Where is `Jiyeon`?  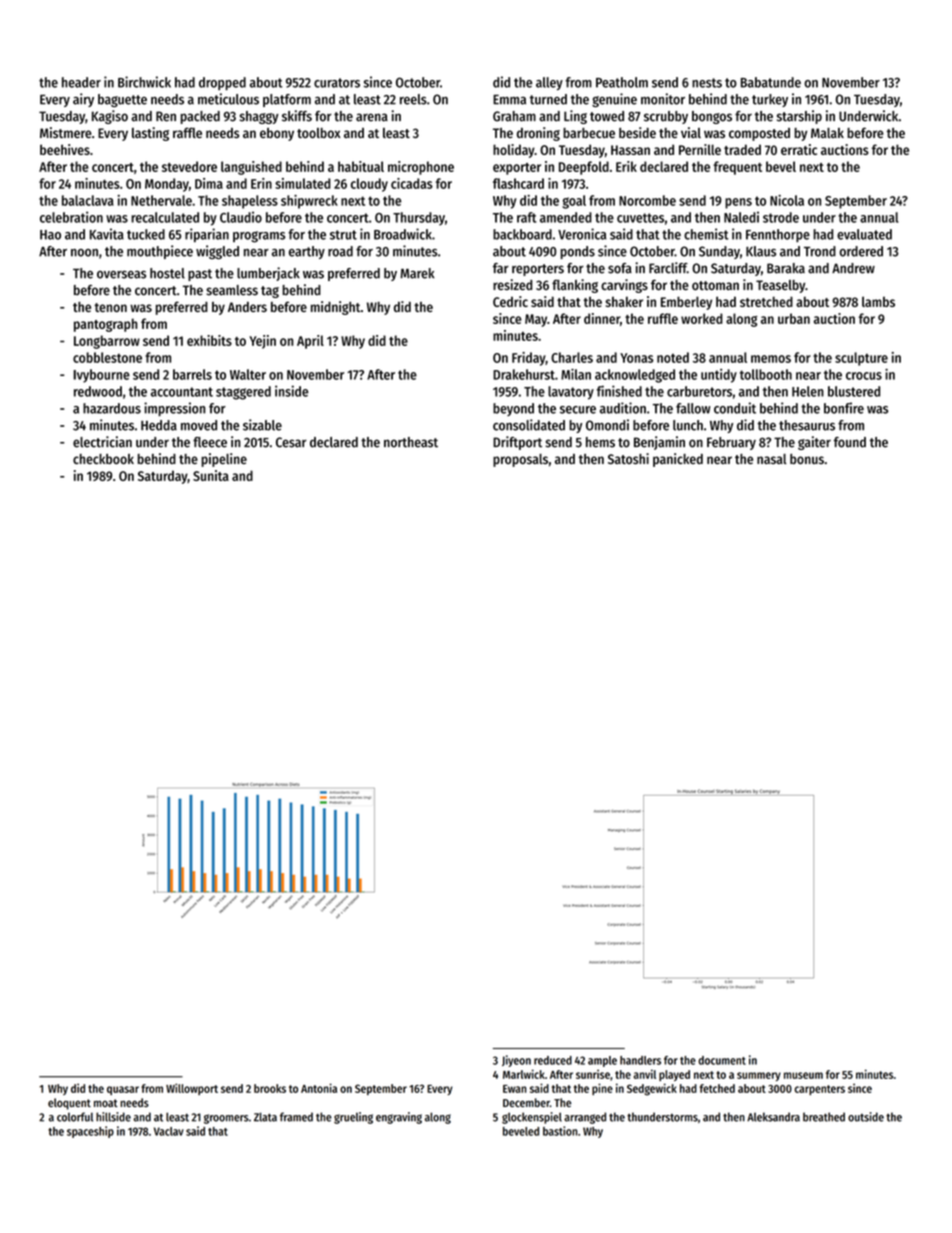 Jiyeon is located at coordinates (516, 1061).
